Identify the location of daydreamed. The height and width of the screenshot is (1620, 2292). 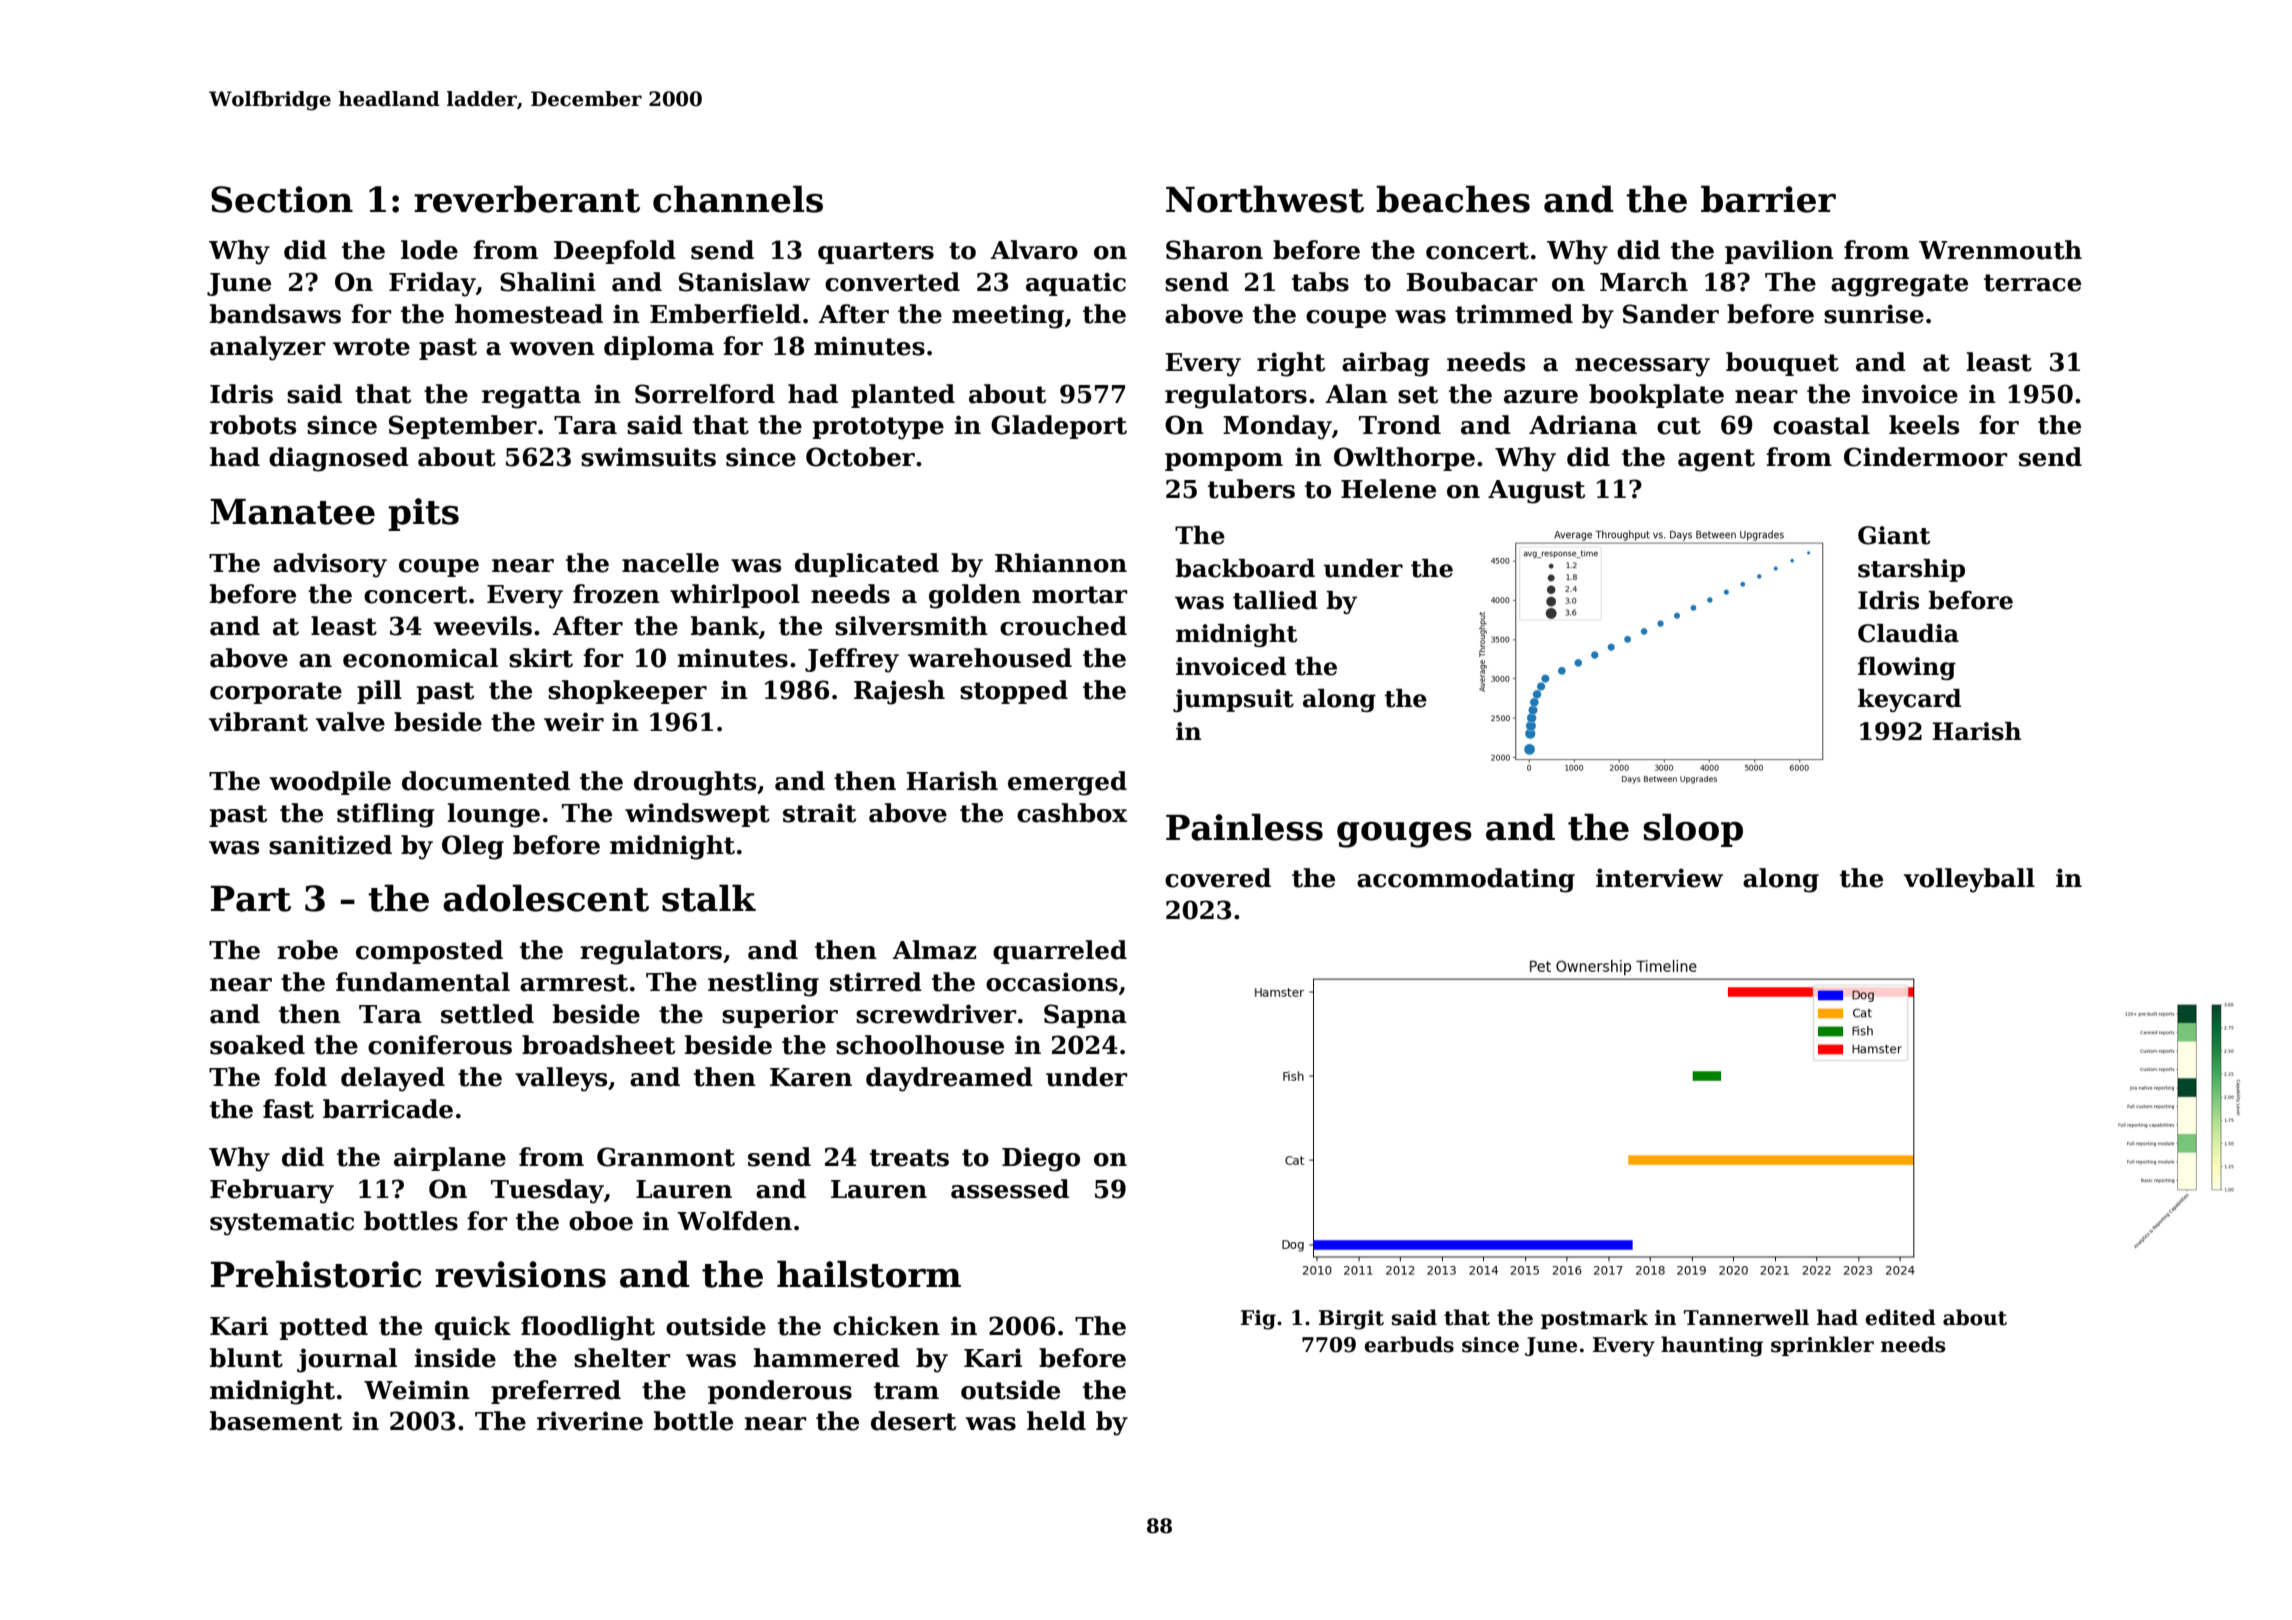
(949, 1079).
